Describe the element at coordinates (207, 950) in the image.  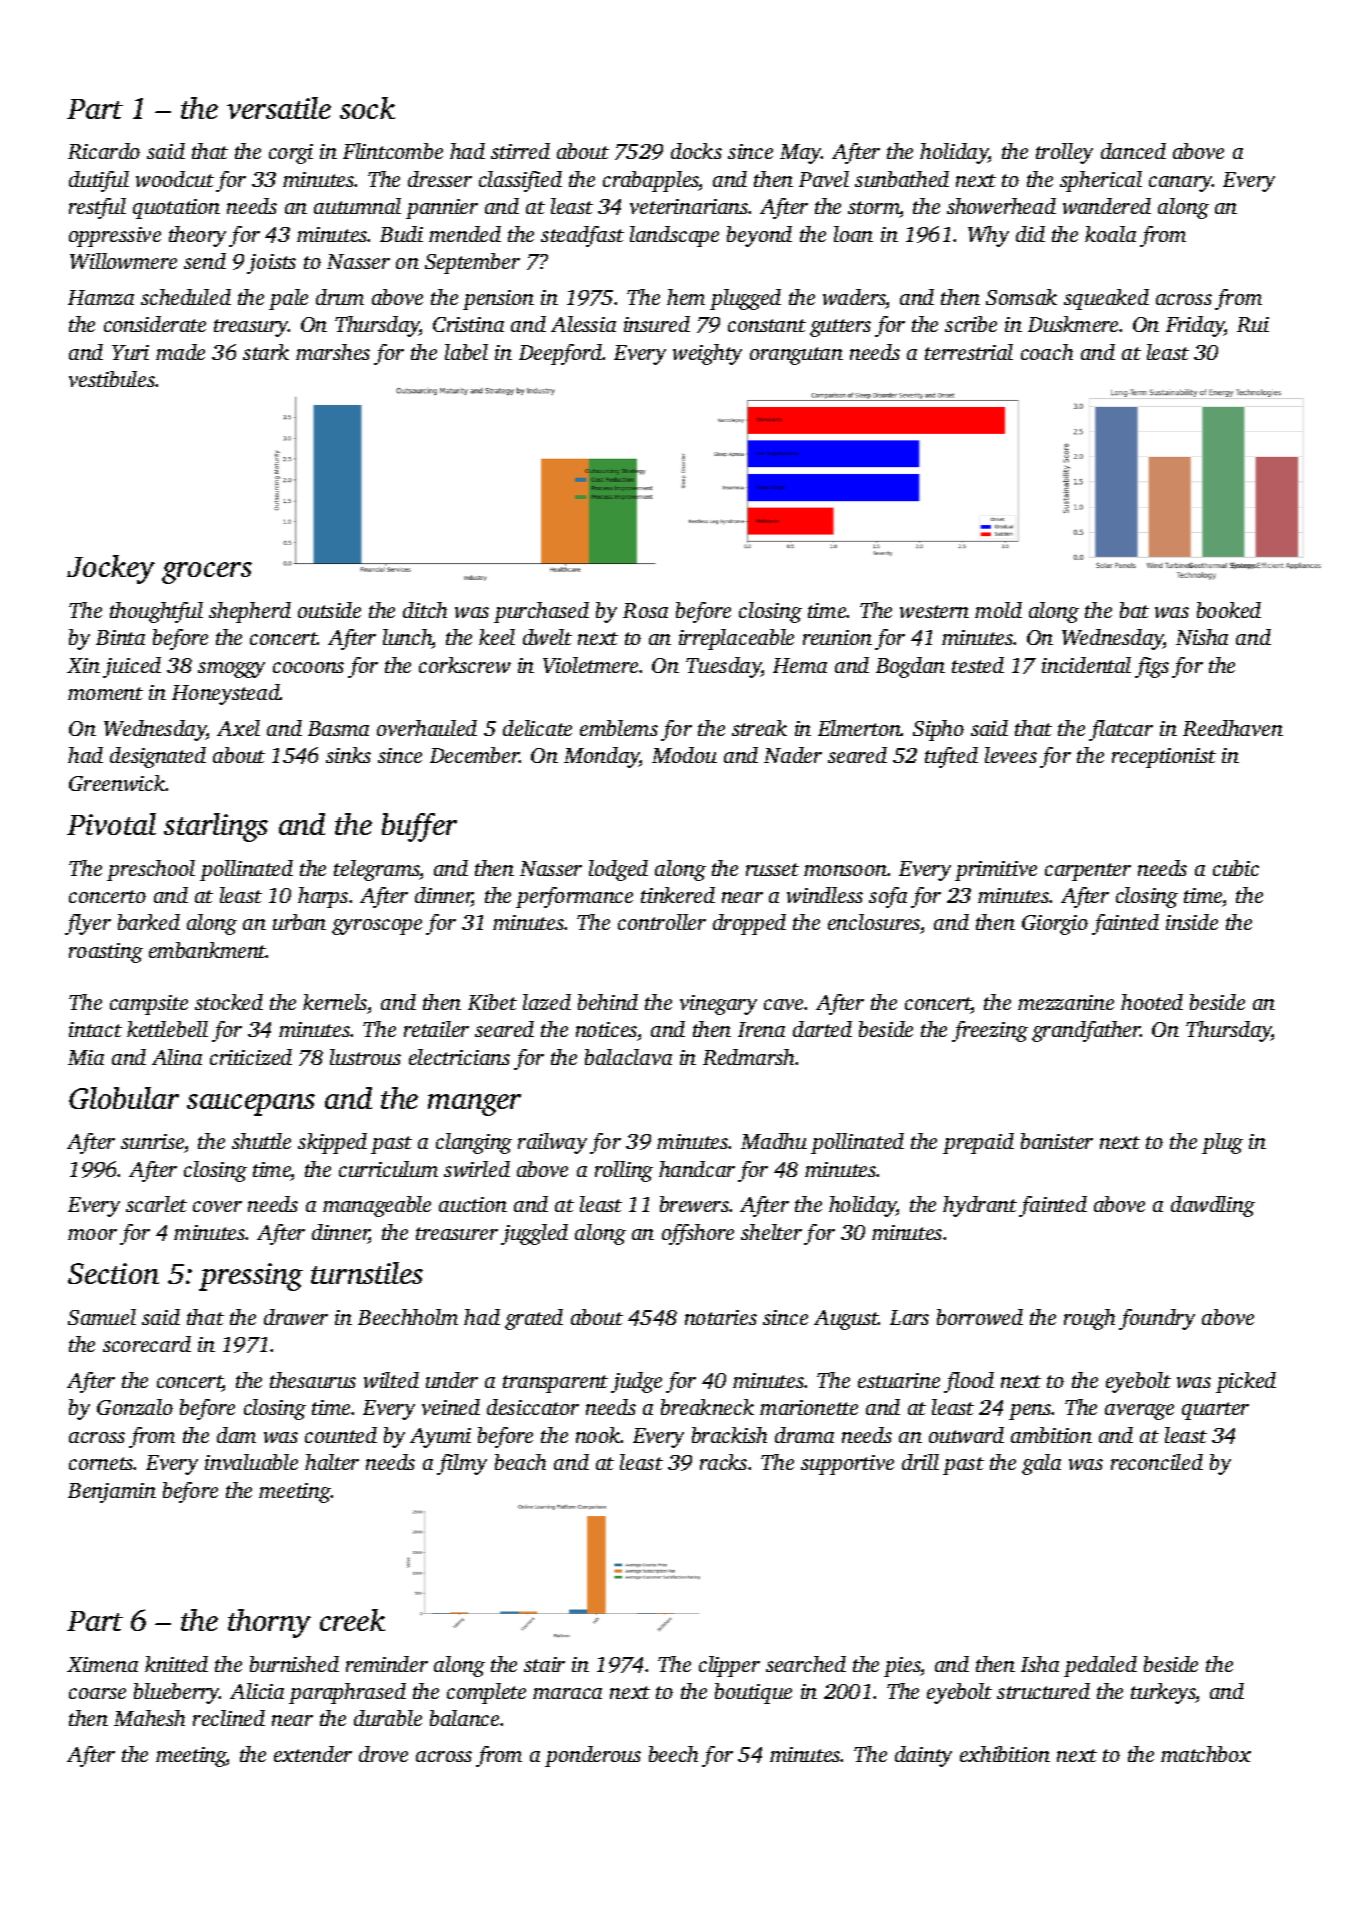
I see `embankment` at that location.
